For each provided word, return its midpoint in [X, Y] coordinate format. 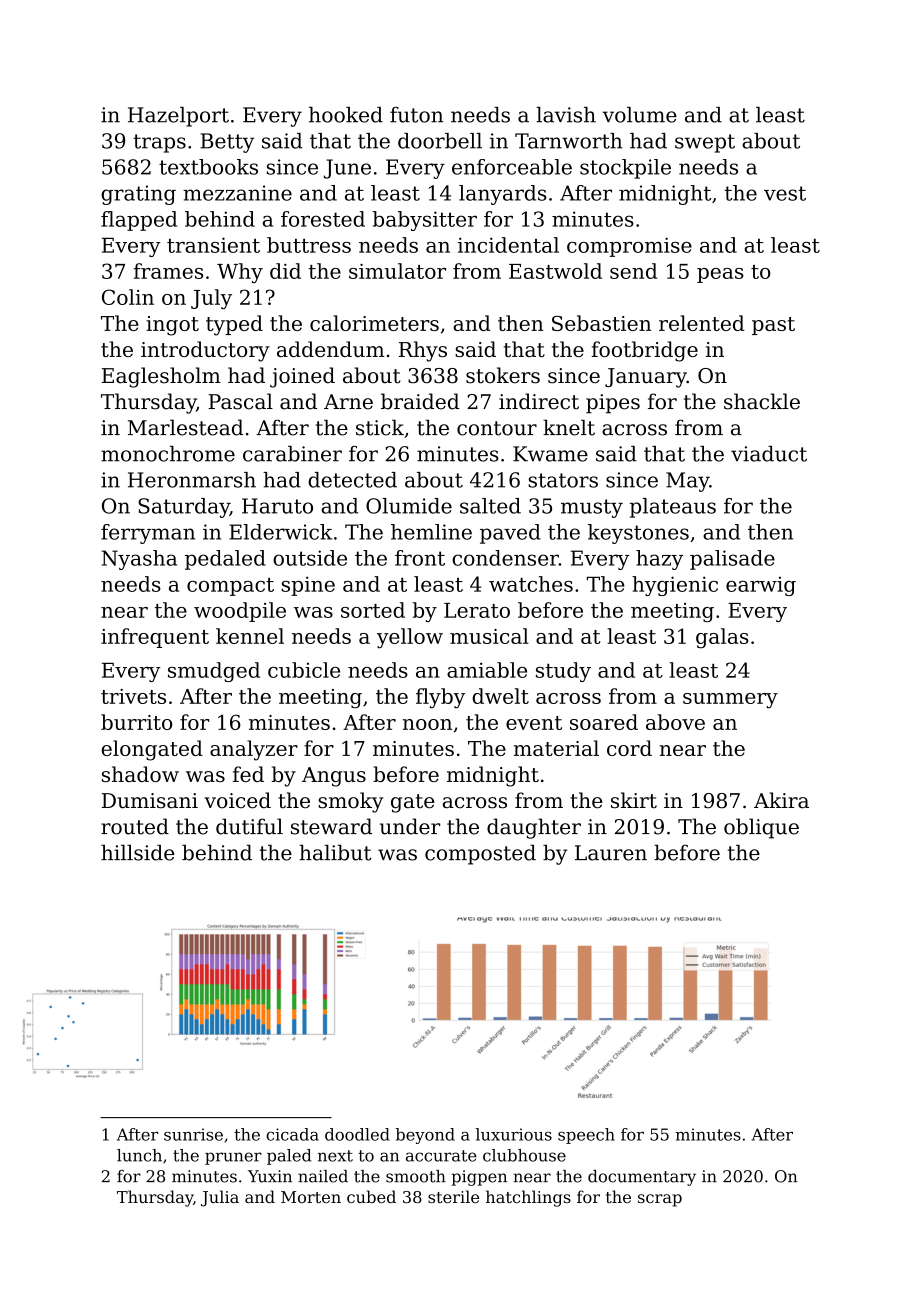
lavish [566, 115]
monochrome [168, 454]
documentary [642, 1178]
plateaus [673, 508]
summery [730, 701]
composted [480, 854]
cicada [292, 1134]
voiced [237, 800]
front [420, 558]
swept [705, 143]
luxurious [514, 1134]
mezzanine [237, 193]
